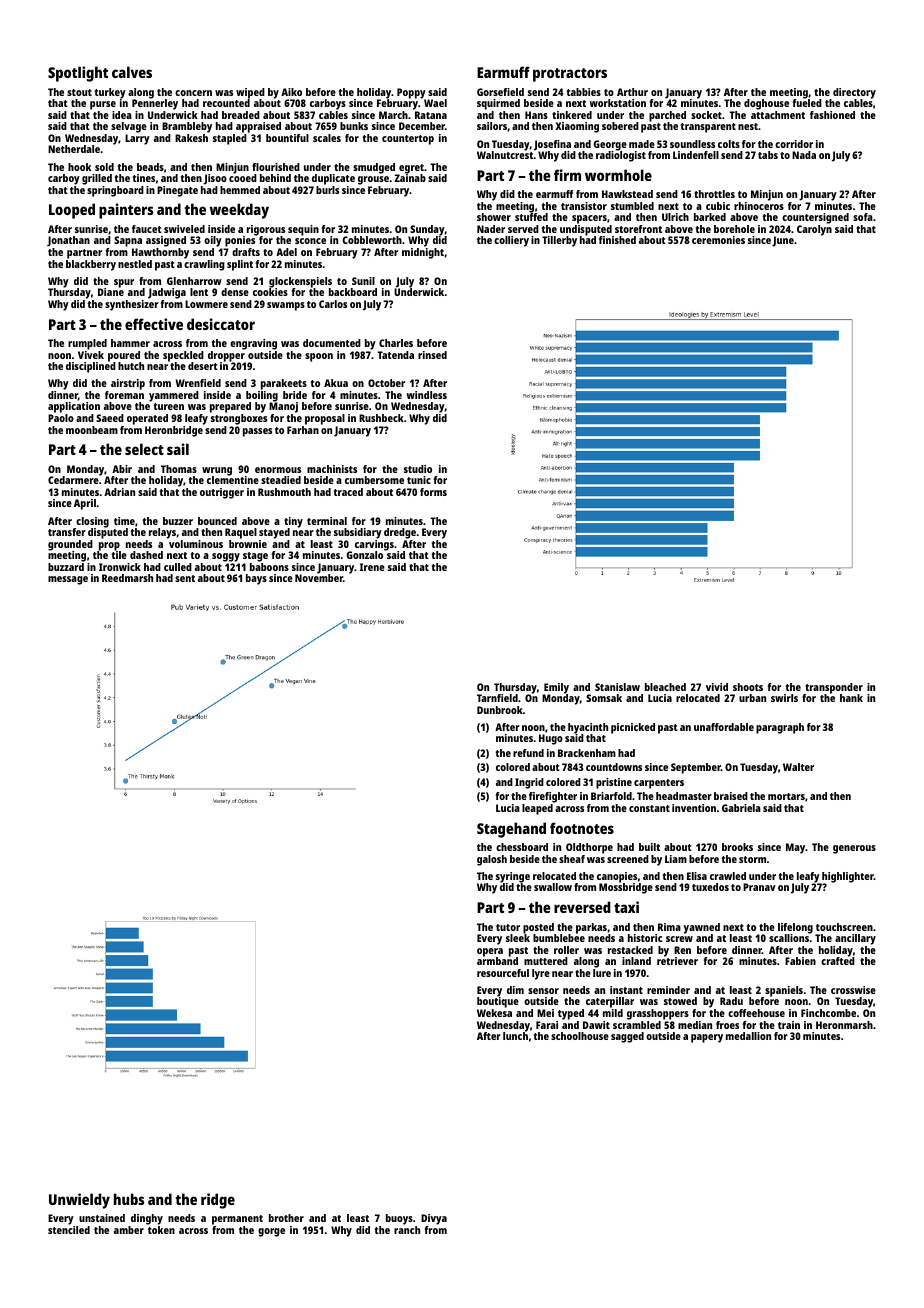 The image size is (924, 1308). I want to click on windless, so click(426, 395).
